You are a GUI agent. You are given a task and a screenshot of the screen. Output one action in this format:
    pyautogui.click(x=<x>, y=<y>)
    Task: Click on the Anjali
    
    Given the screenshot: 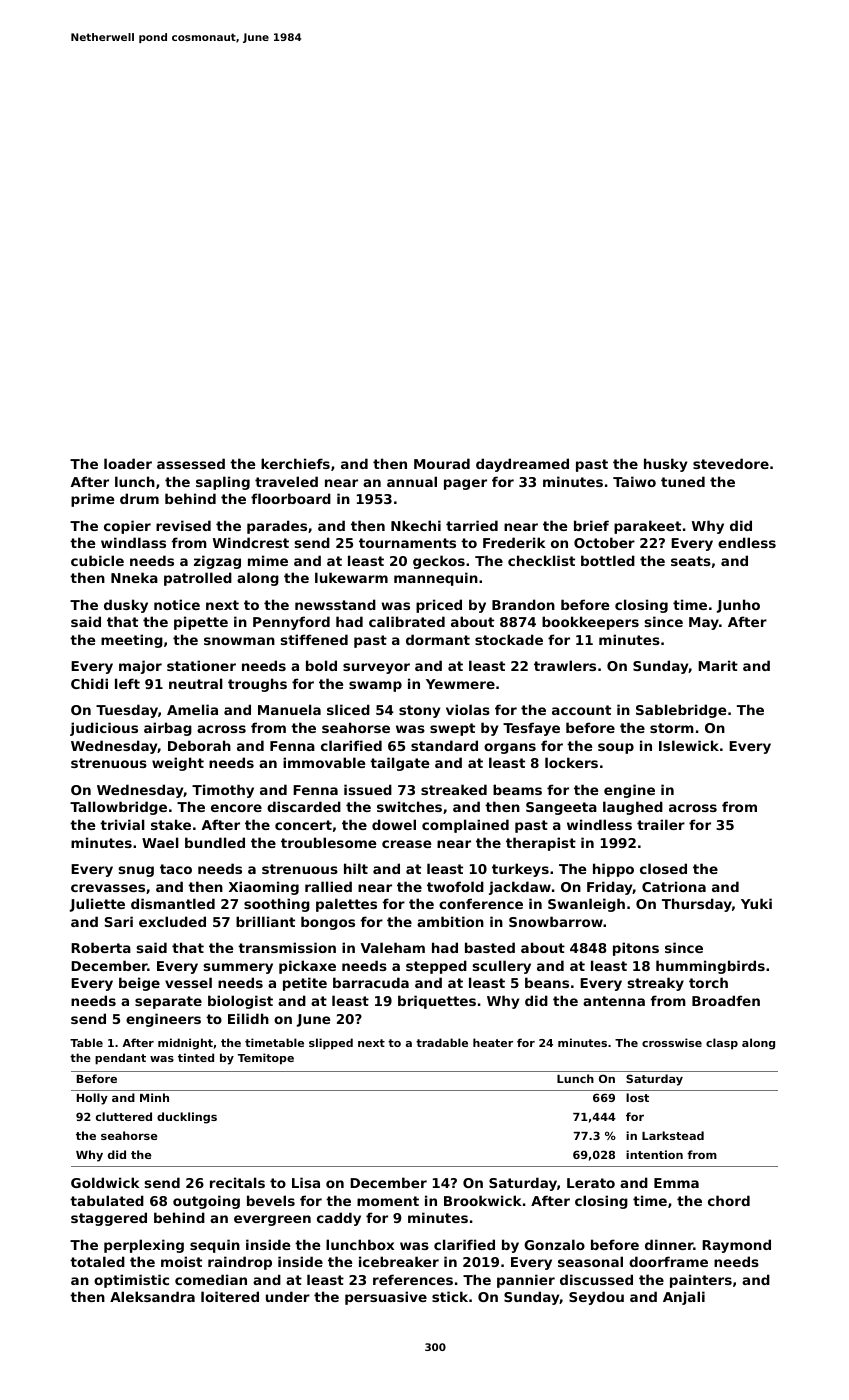 What is the action you would take?
    pyautogui.click(x=684, y=1298)
